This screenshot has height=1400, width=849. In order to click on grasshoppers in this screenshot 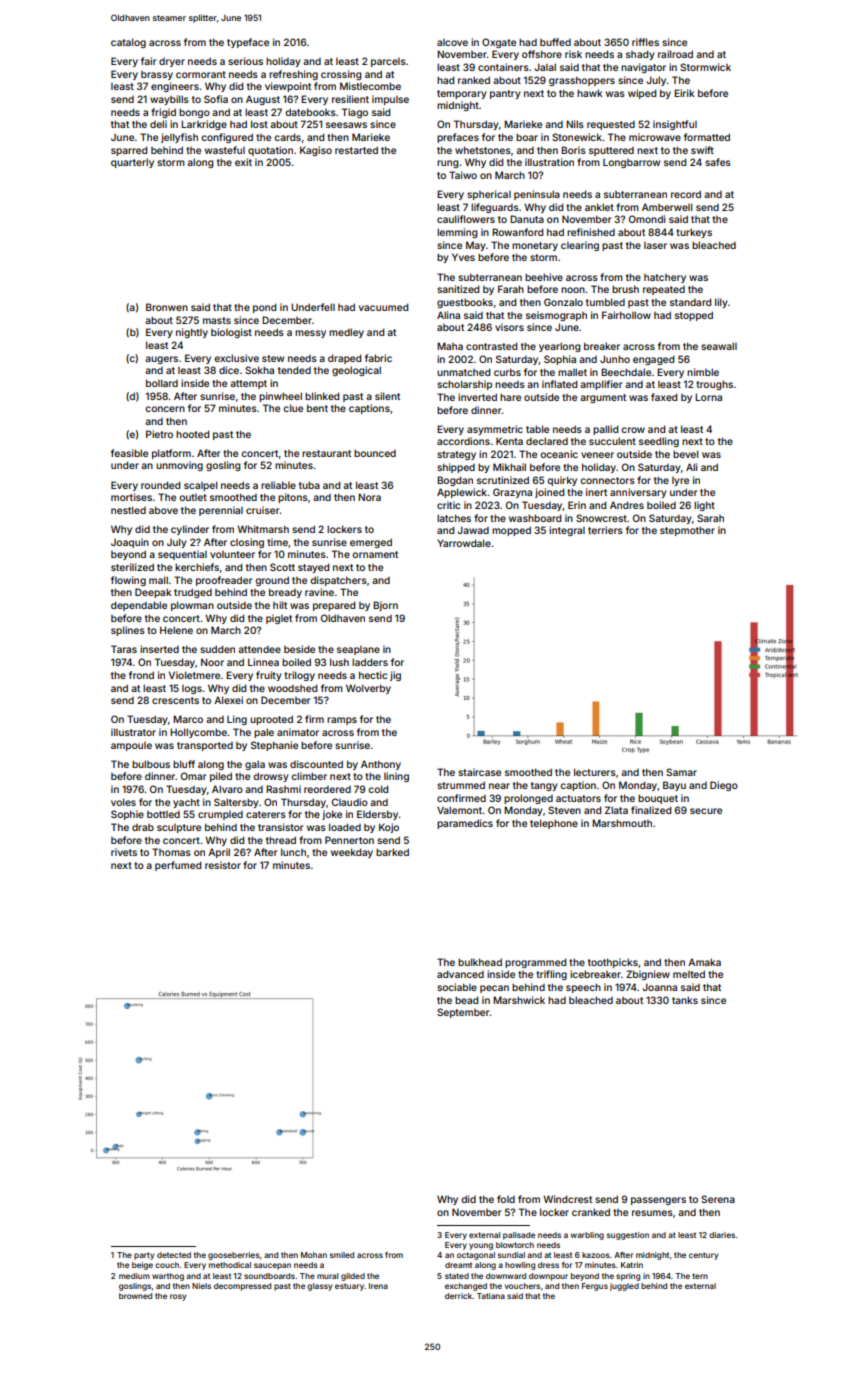, I will do `click(582, 81)`.
